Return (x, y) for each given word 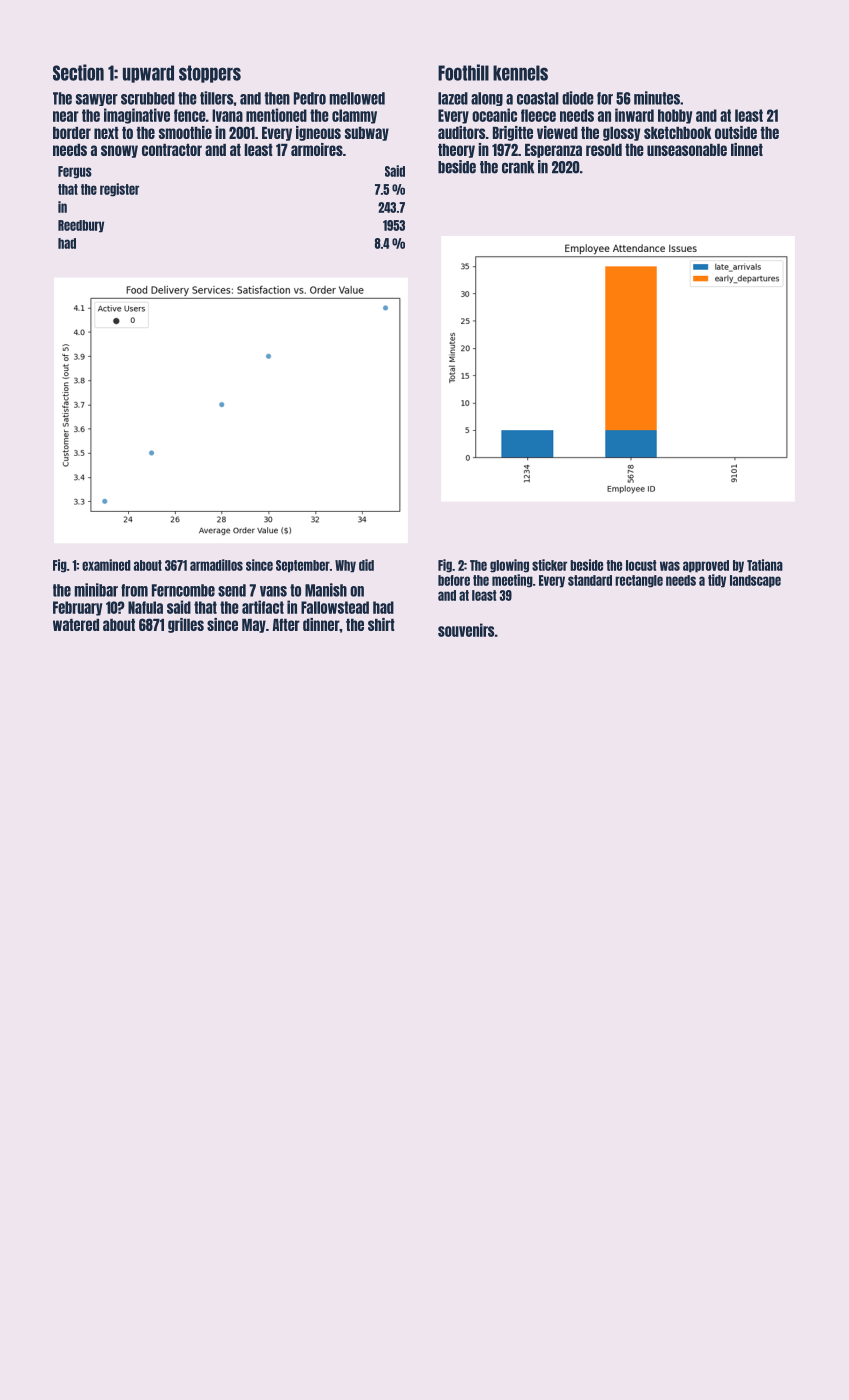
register (119, 190)
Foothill (463, 72)
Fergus (75, 172)
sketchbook (677, 133)
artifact (263, 607)
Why (345, 566)
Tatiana (765, 565)
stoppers (210, 74)
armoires (317, 149)
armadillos (216, 565)
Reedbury (81, 226)
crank (518, 167)
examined (106, 565)
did (366, 565)
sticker (549, 565)
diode (578, 98)
